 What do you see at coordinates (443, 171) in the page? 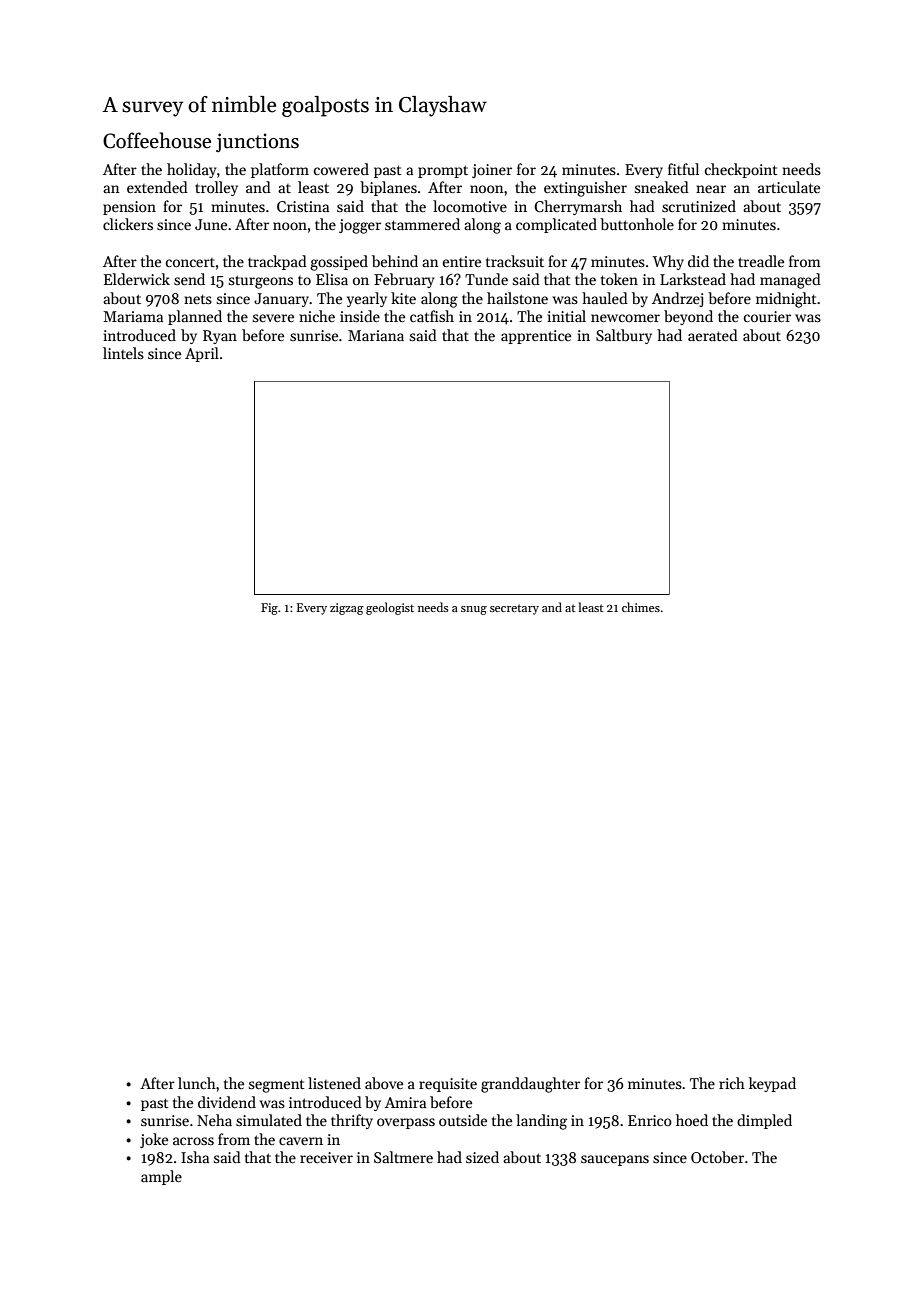
I see `prompt` at bounding box center [443, 171].
